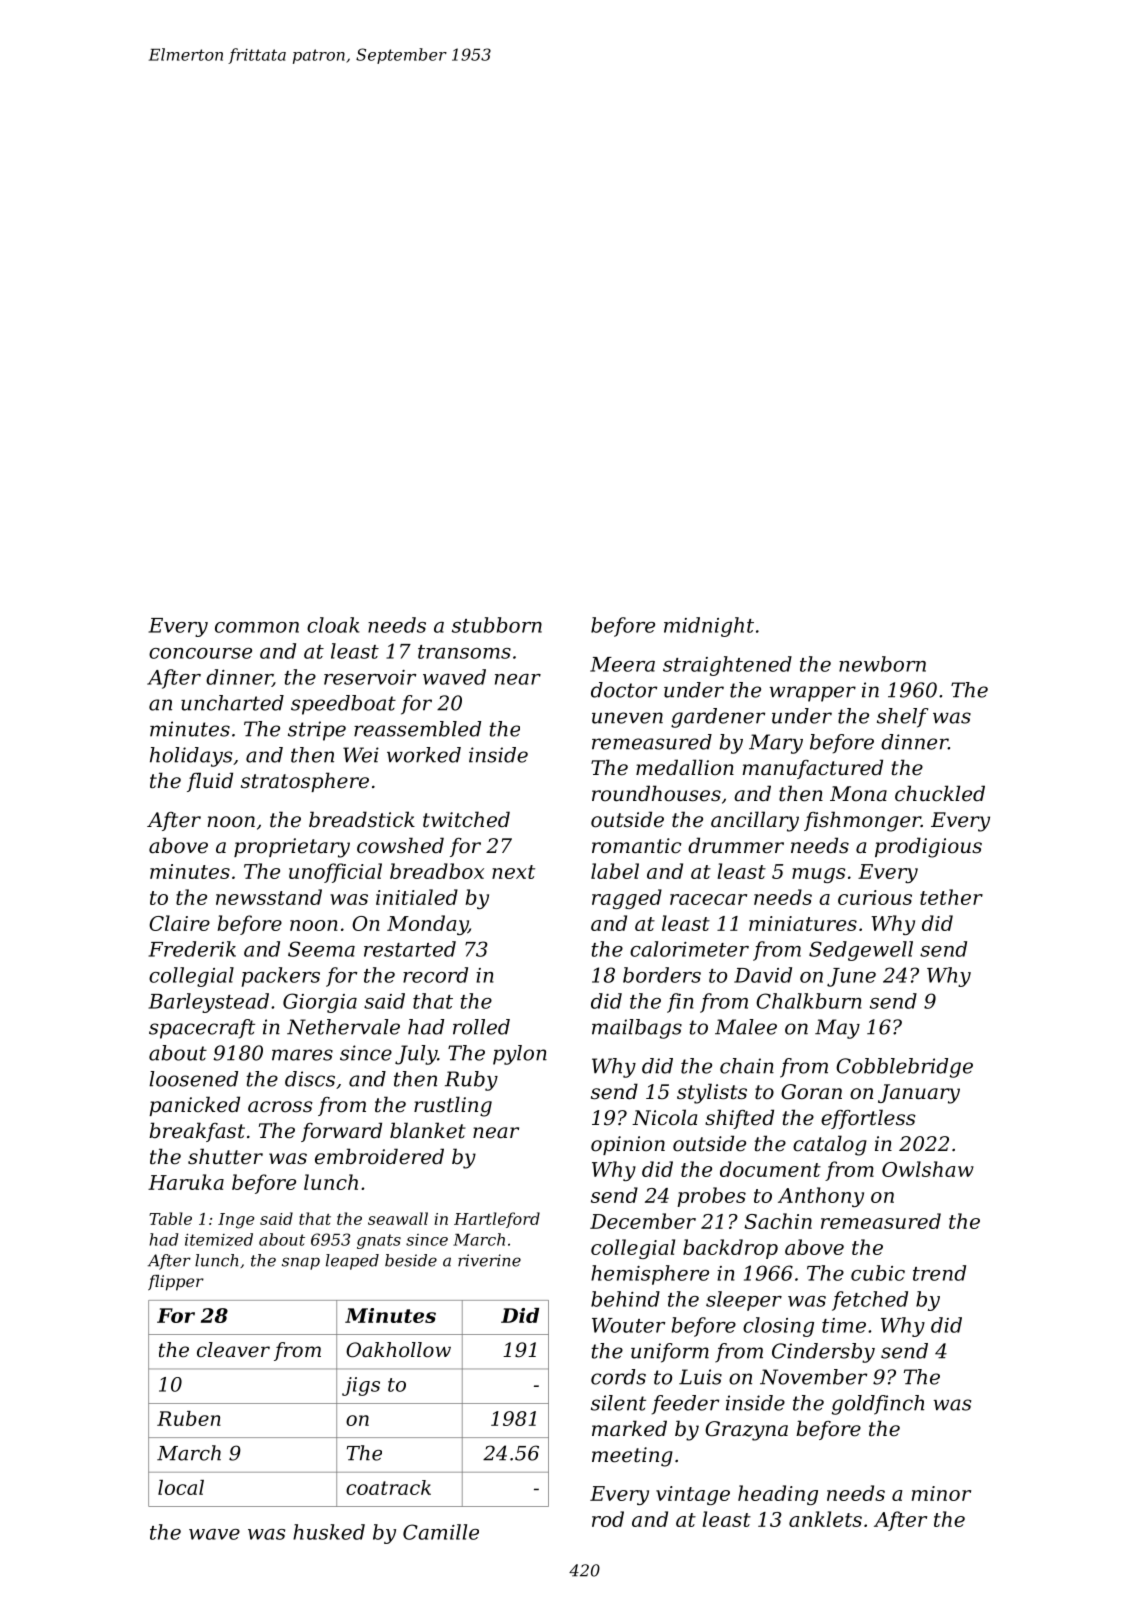 This screenshot has height=1611, width=1139. Describe the element at coordinates (417, 897) in the screenshot. I see `initialed` at that location.
